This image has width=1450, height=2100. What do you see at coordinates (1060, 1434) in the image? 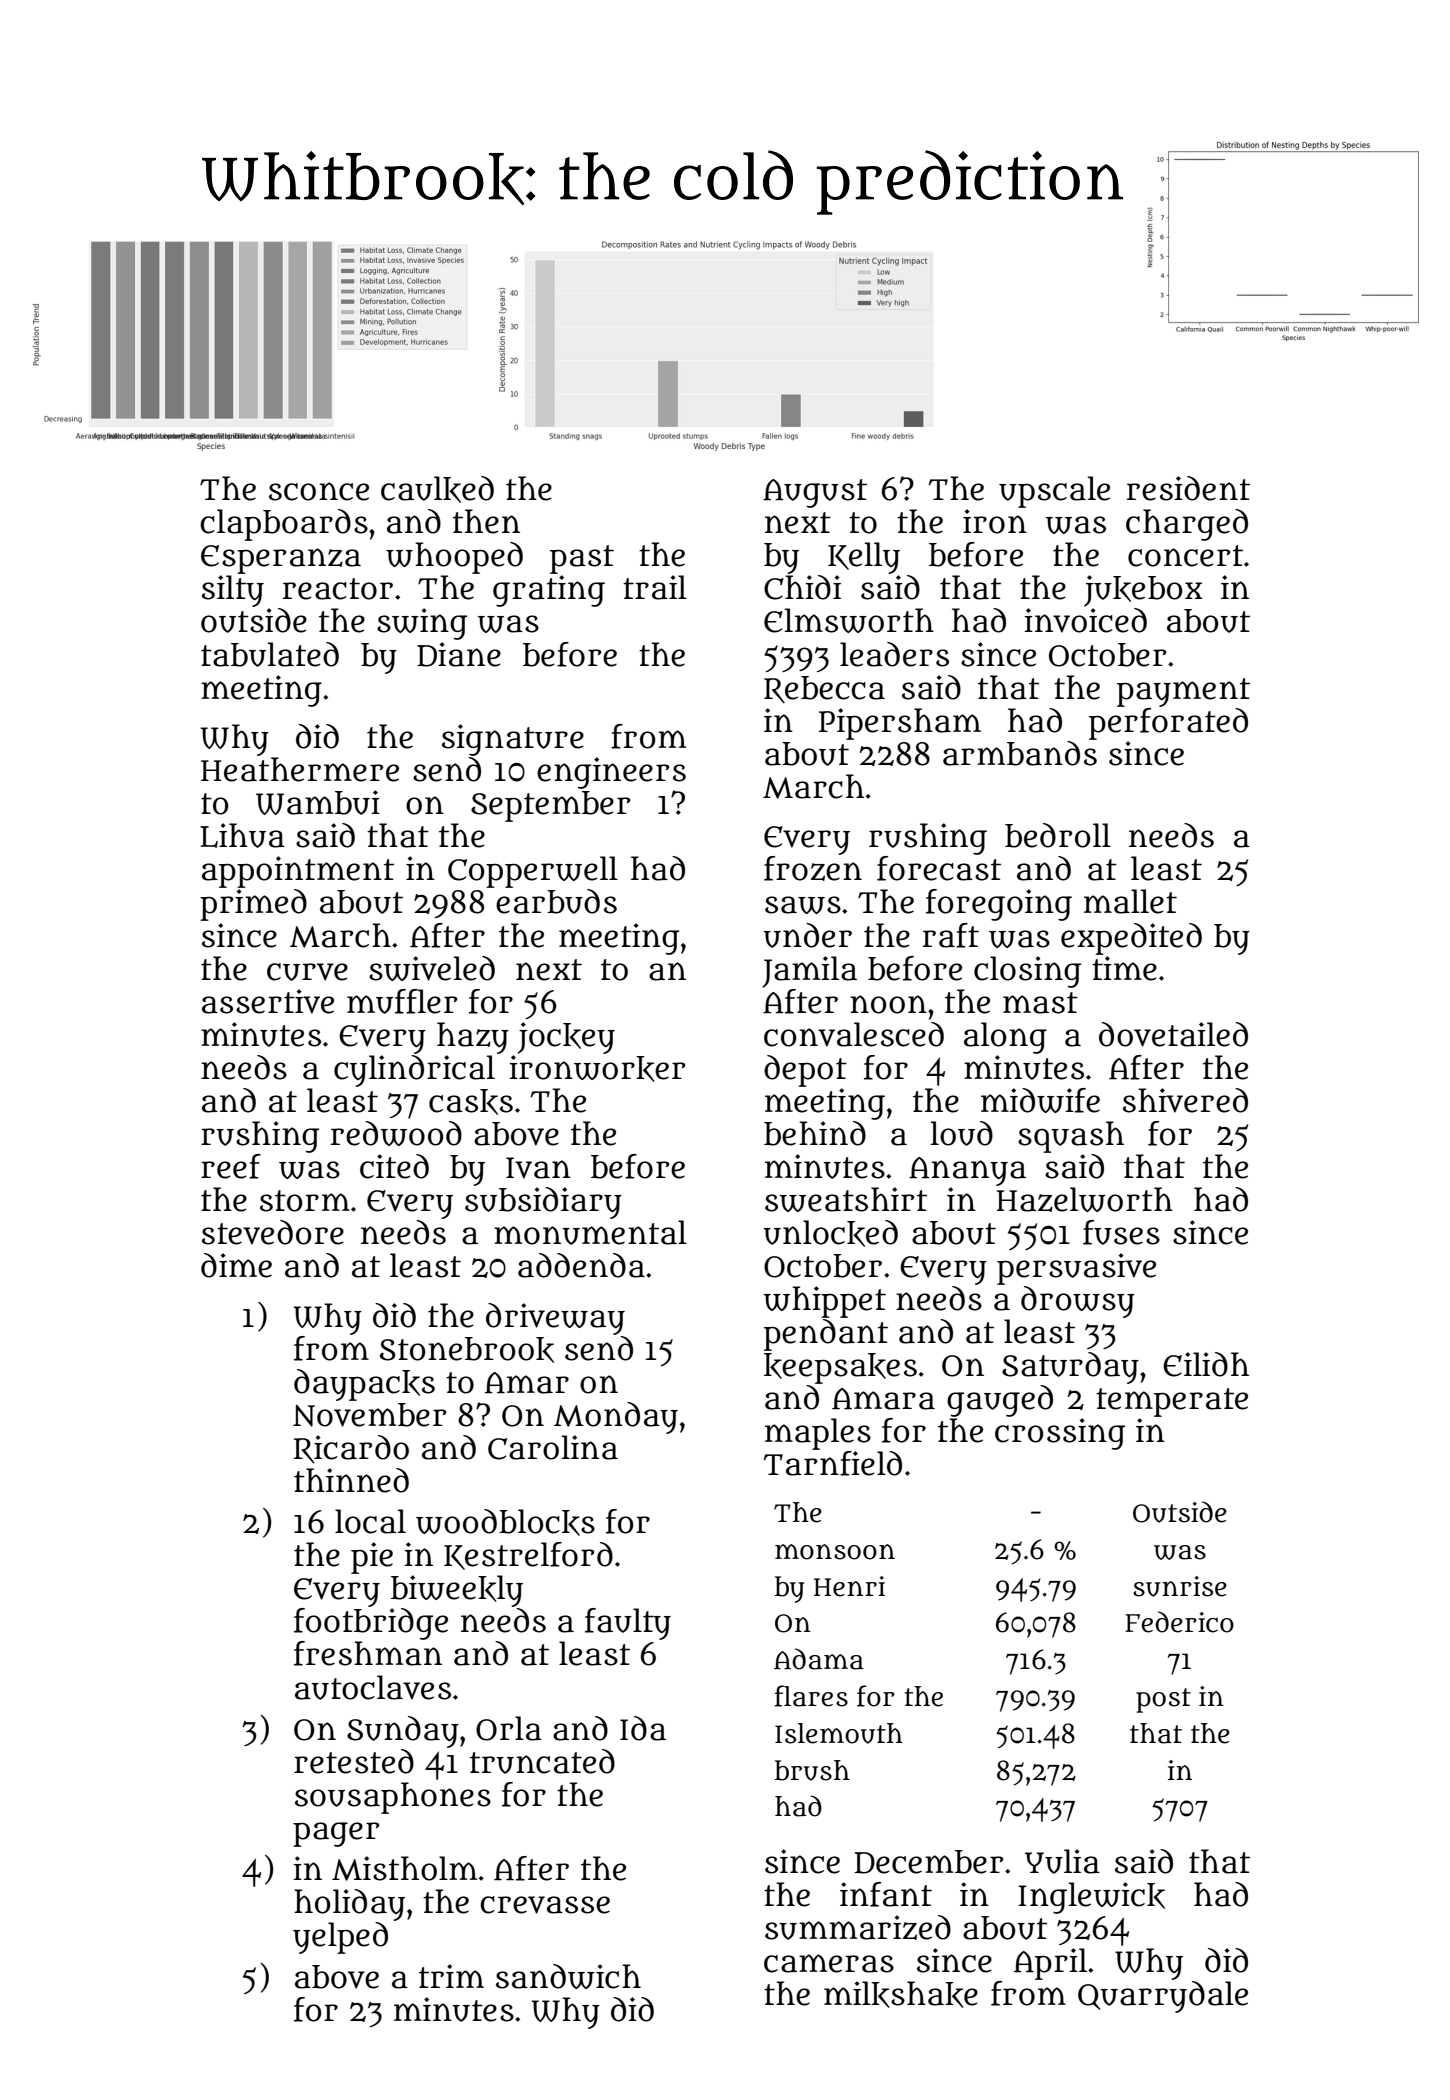
I see `crossing` at bounding box center [1060, 1434].
